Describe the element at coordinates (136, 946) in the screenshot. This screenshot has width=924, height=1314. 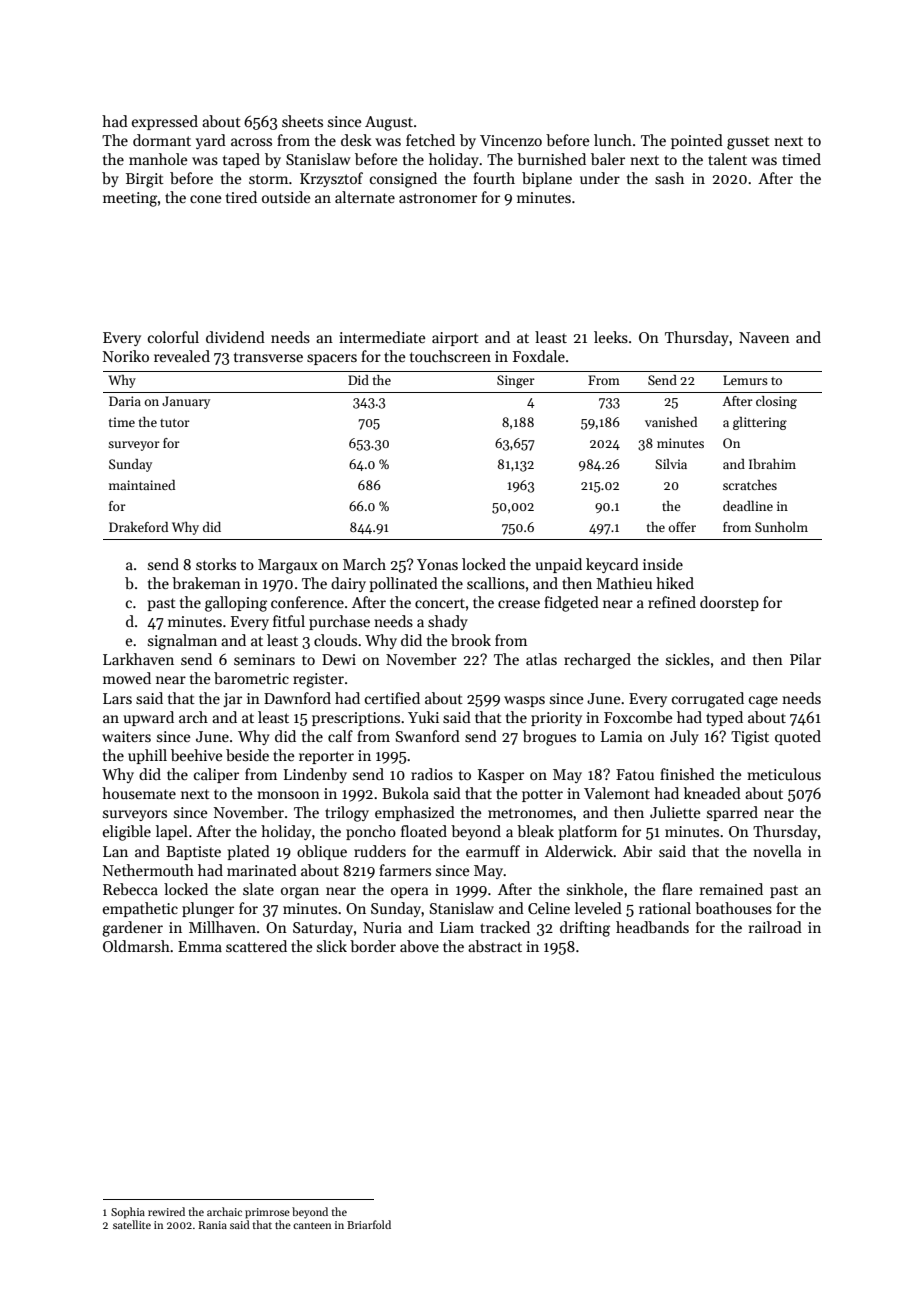
I see `Oldmarsh` at that location.
